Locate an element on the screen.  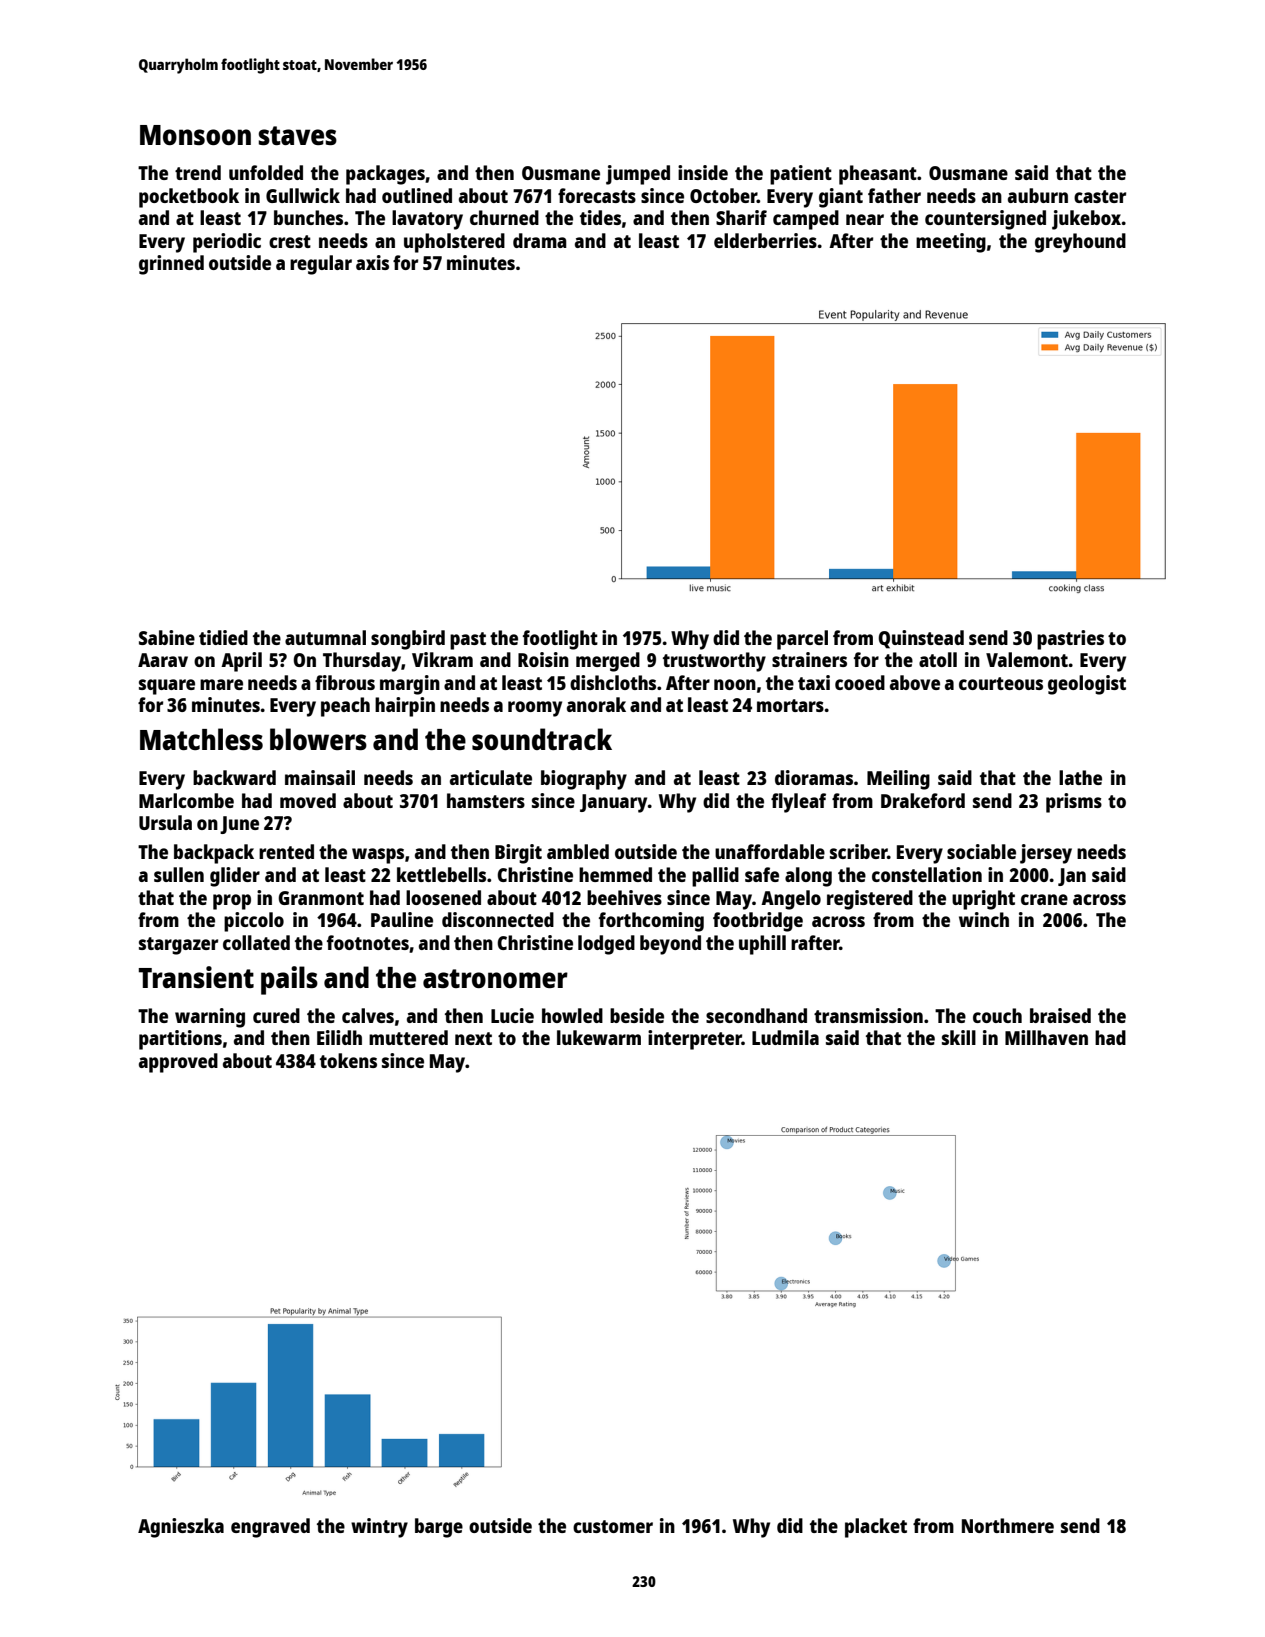
jukebox is located at coordinates (1086, 220).
